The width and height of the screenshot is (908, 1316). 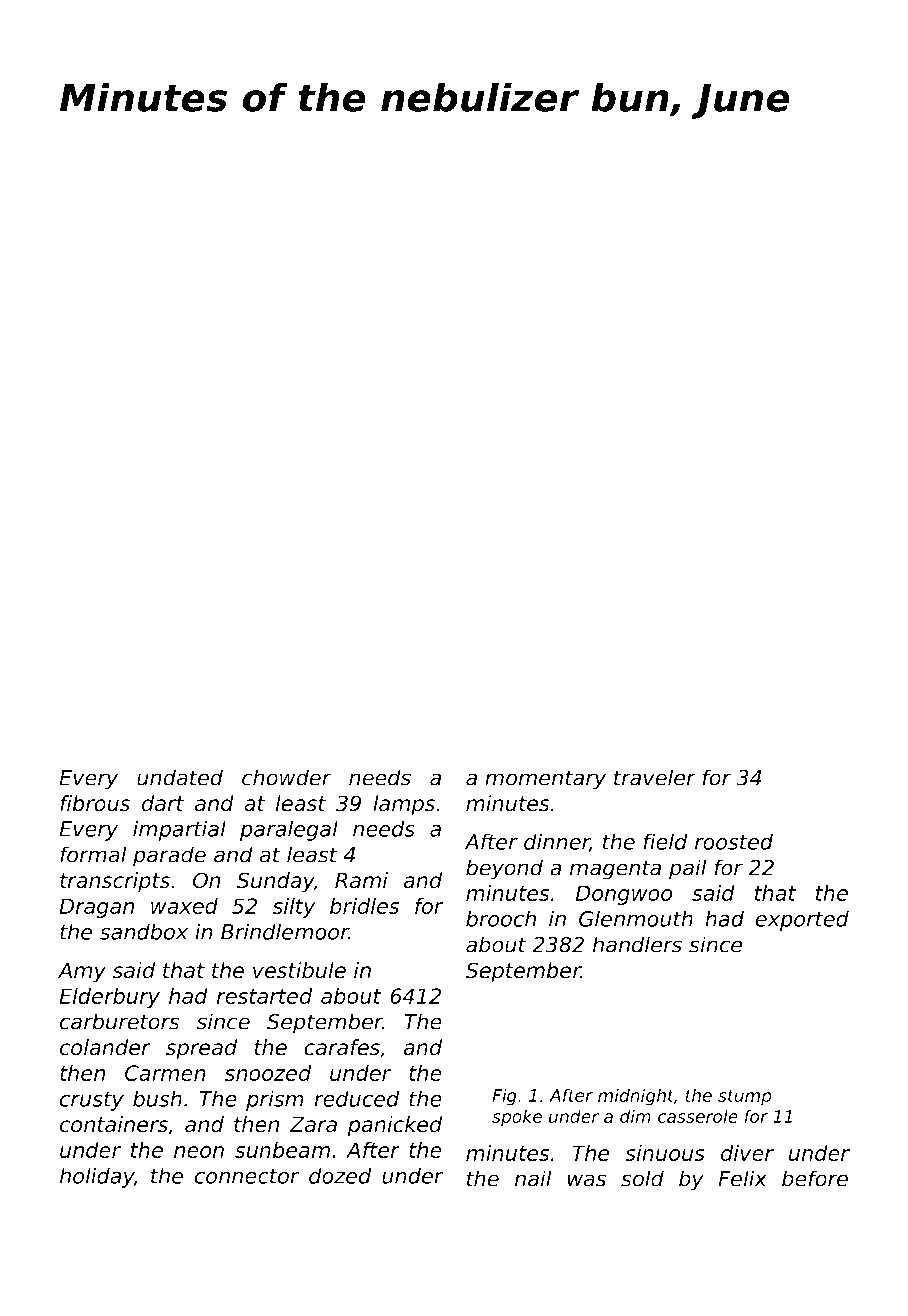 I want to click on traveler, so click(x=655, y=777).
